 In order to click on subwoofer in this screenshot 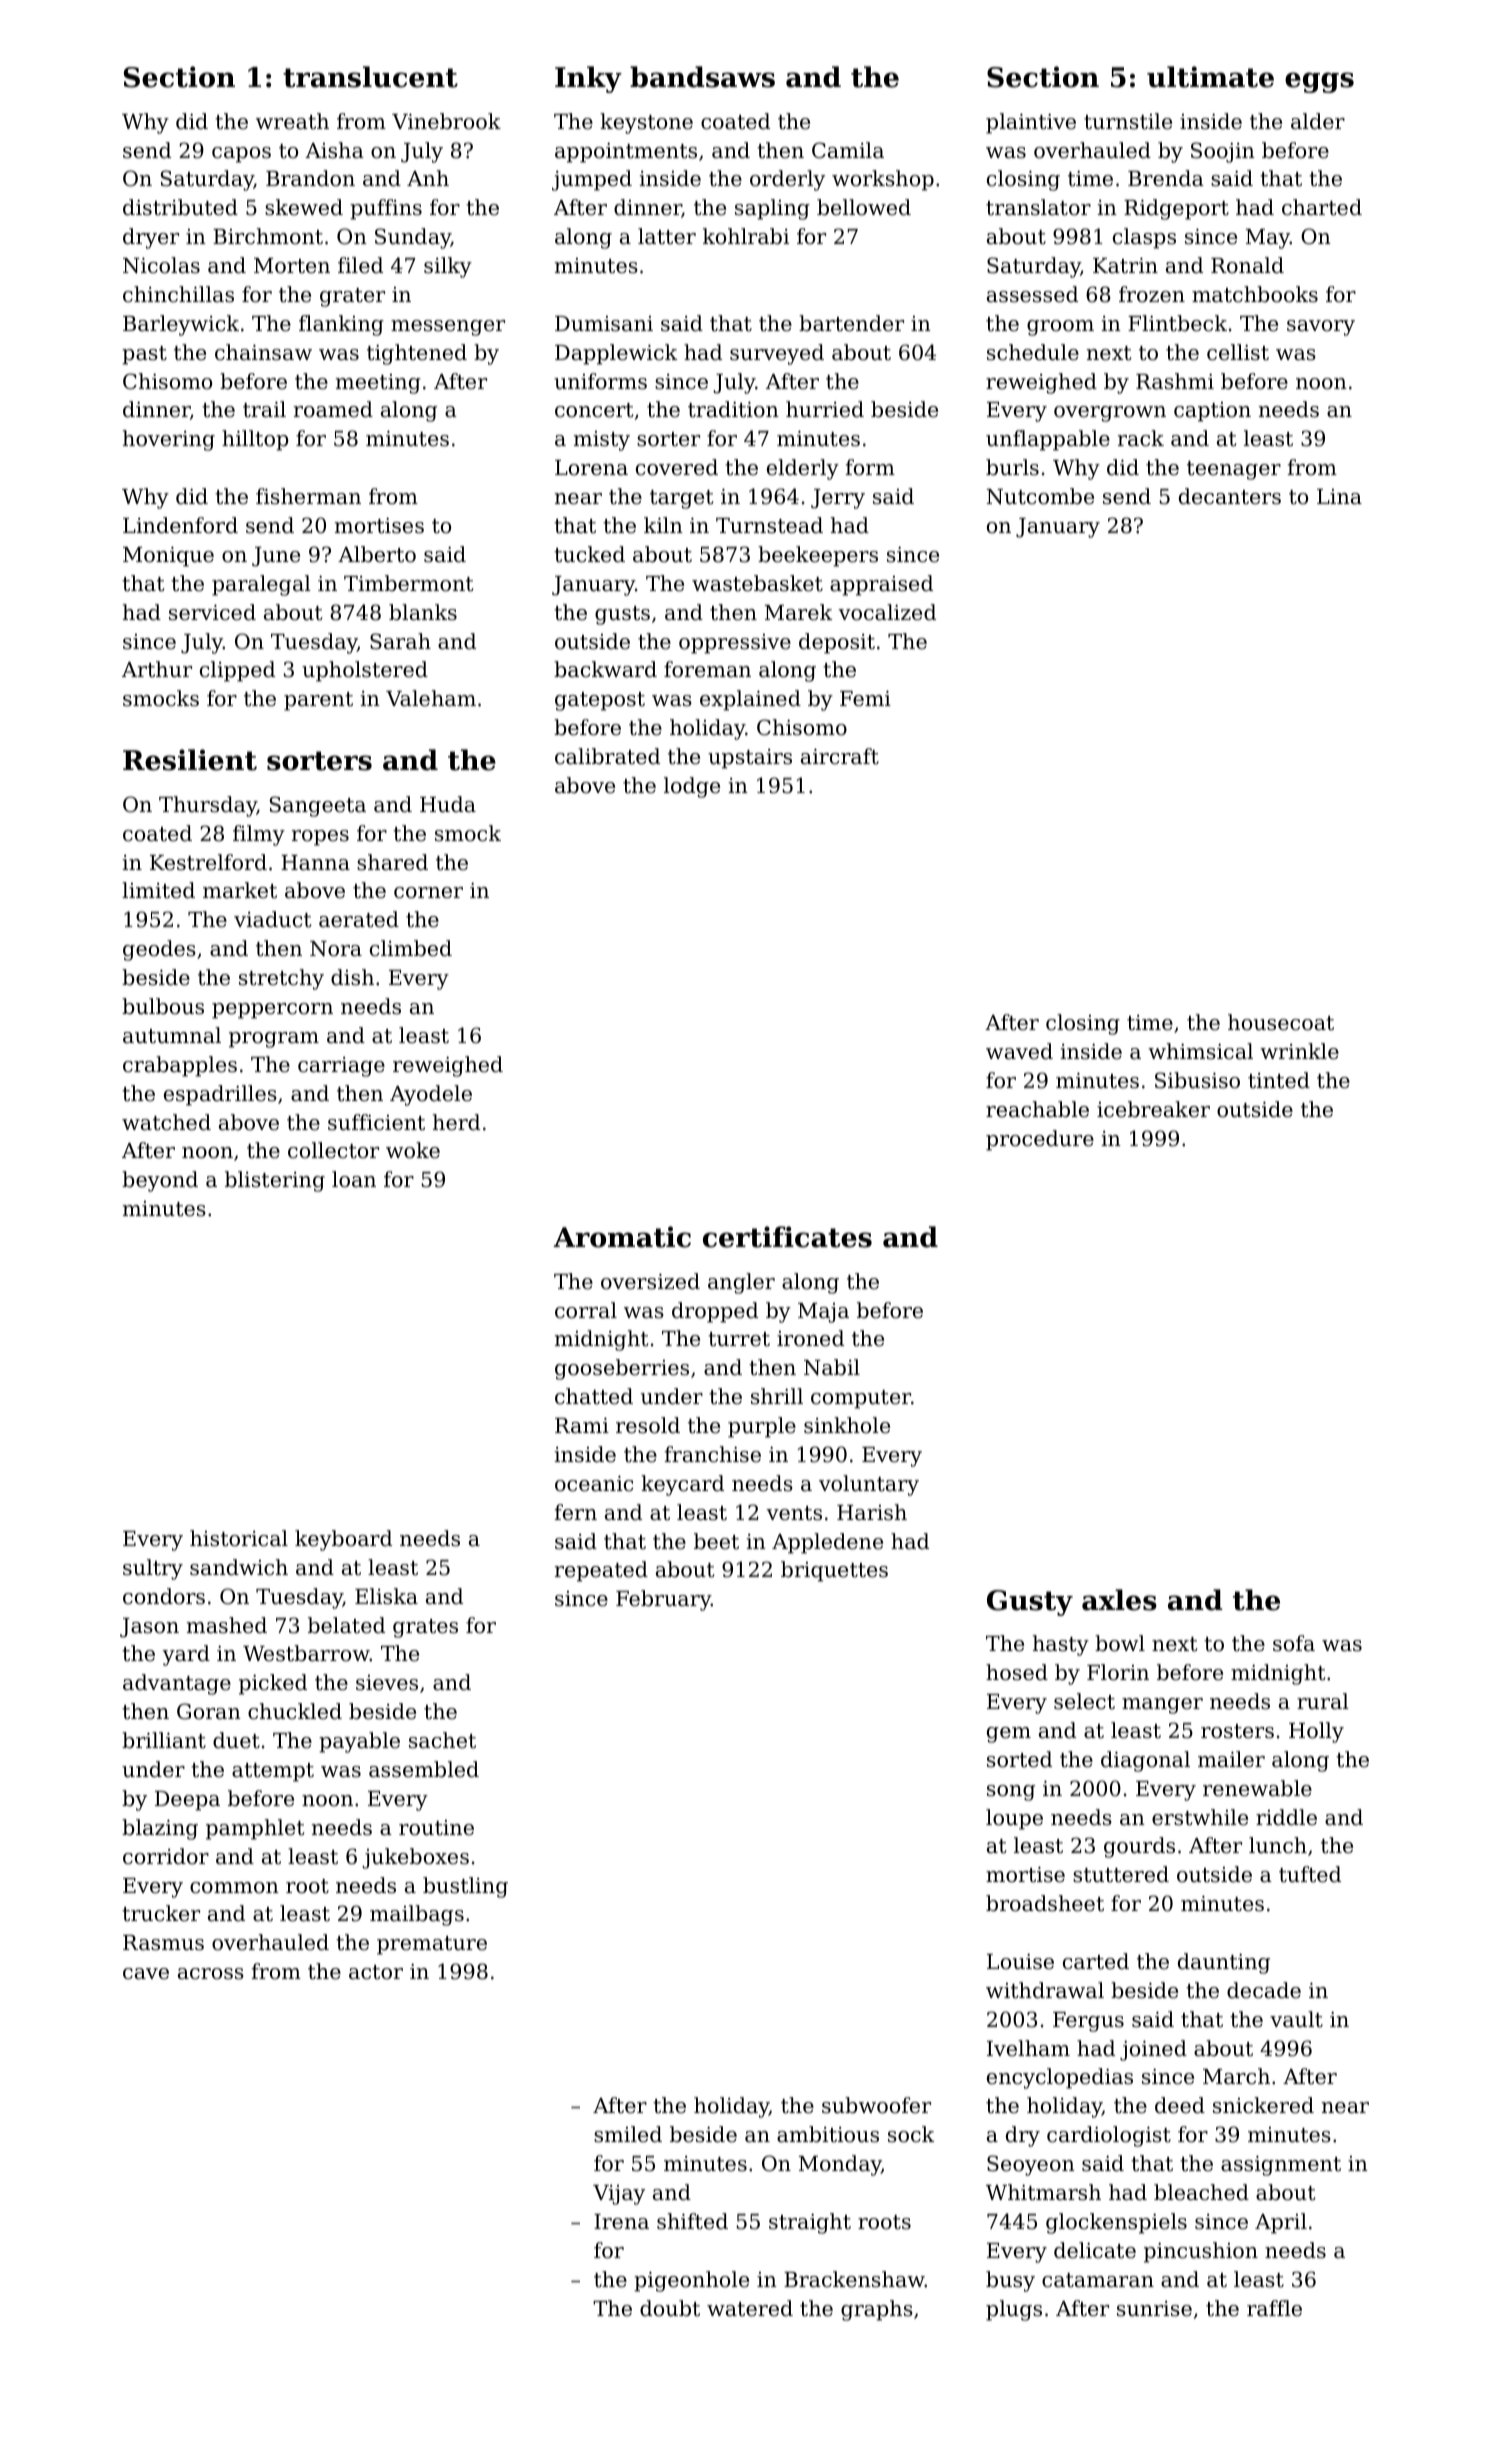, I will do `click(876, 2105)`.
